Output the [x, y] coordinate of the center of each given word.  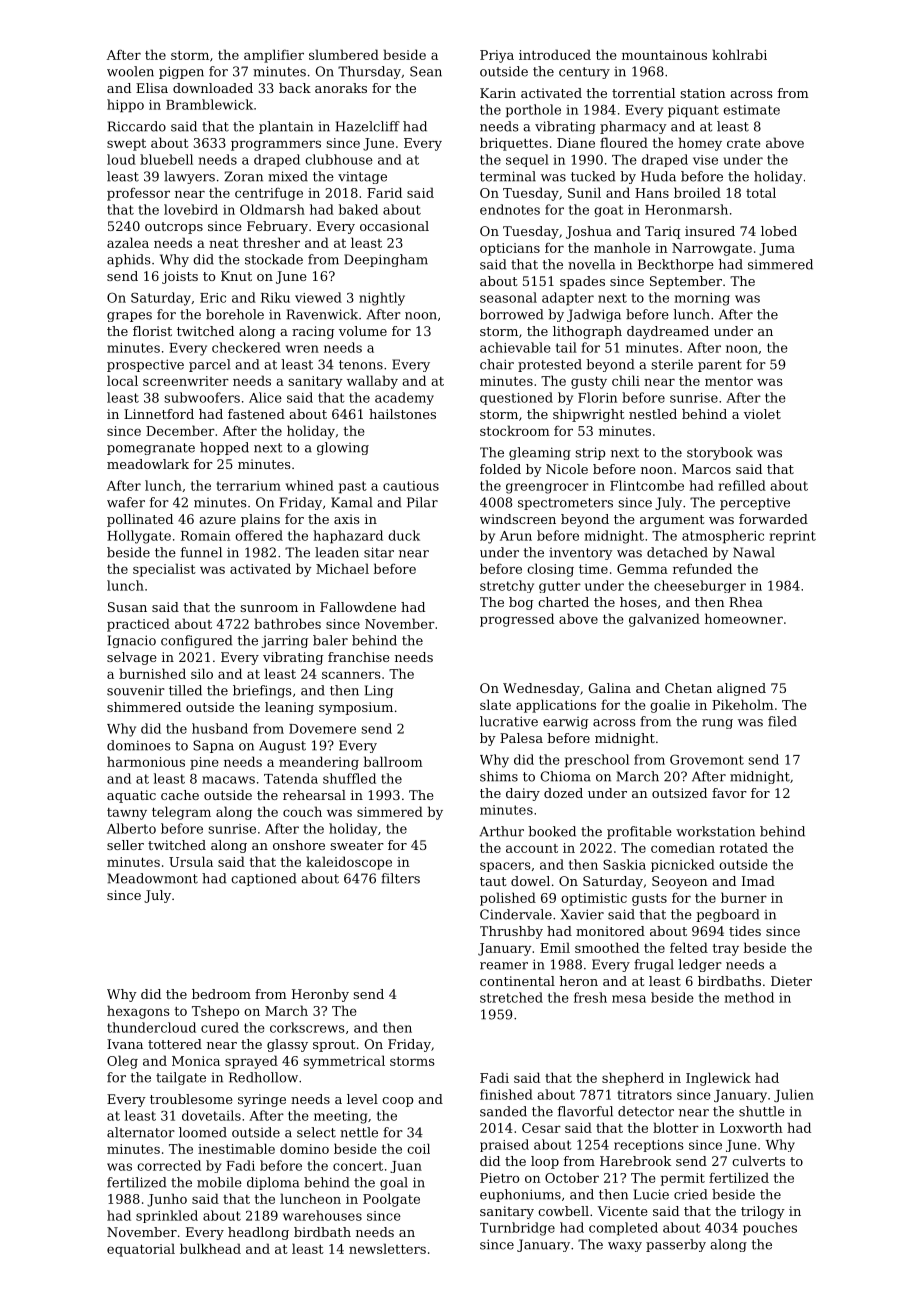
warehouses [322, 1215]
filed [782, 721]
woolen [130, 71]
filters [400, 878]
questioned [516, 398]
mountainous [664, 55]
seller [125, 845]
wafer [126, 502]
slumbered [344, 54]
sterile [672, 364]
